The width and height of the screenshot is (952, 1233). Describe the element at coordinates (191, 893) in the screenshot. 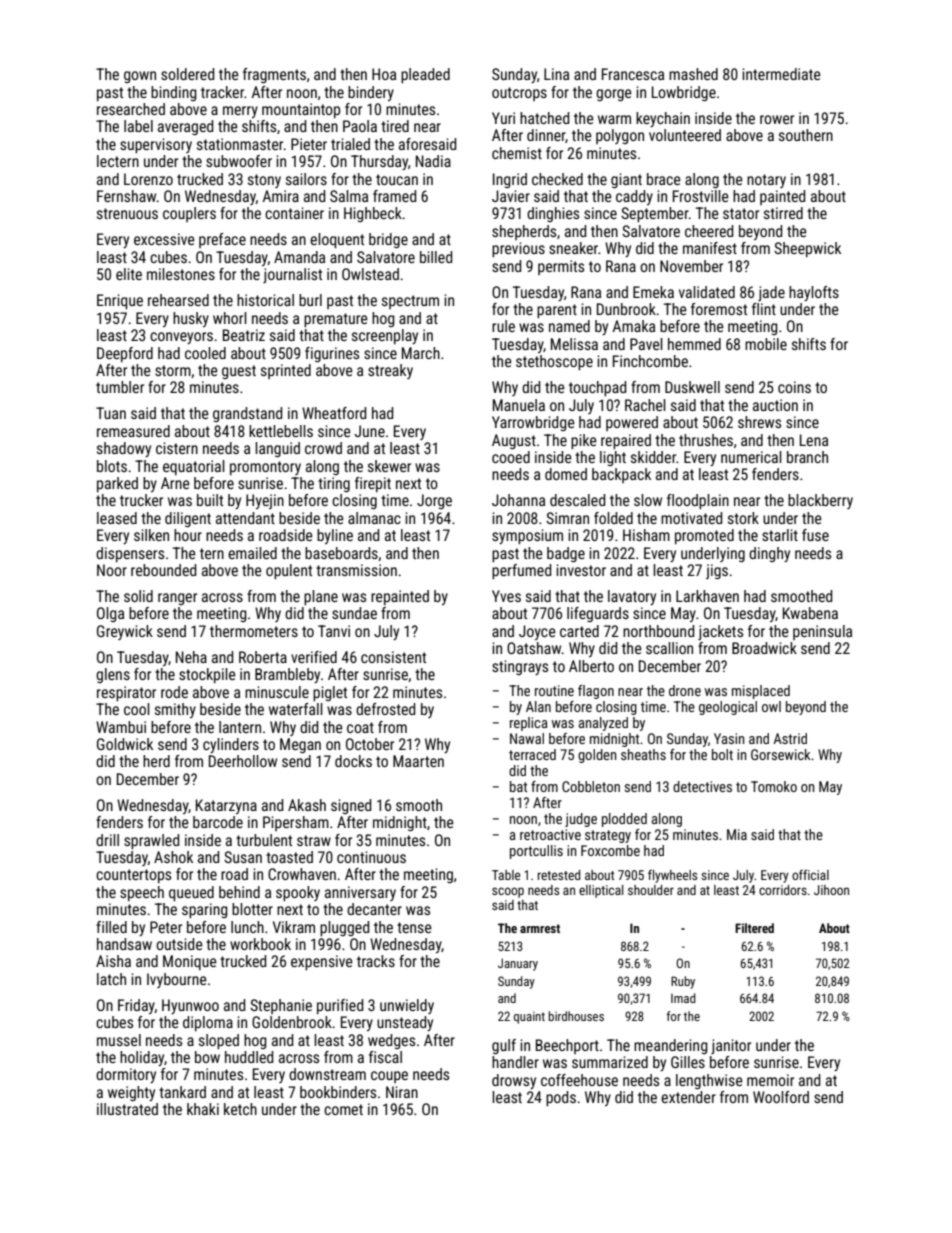

I see `queued` at that location.
